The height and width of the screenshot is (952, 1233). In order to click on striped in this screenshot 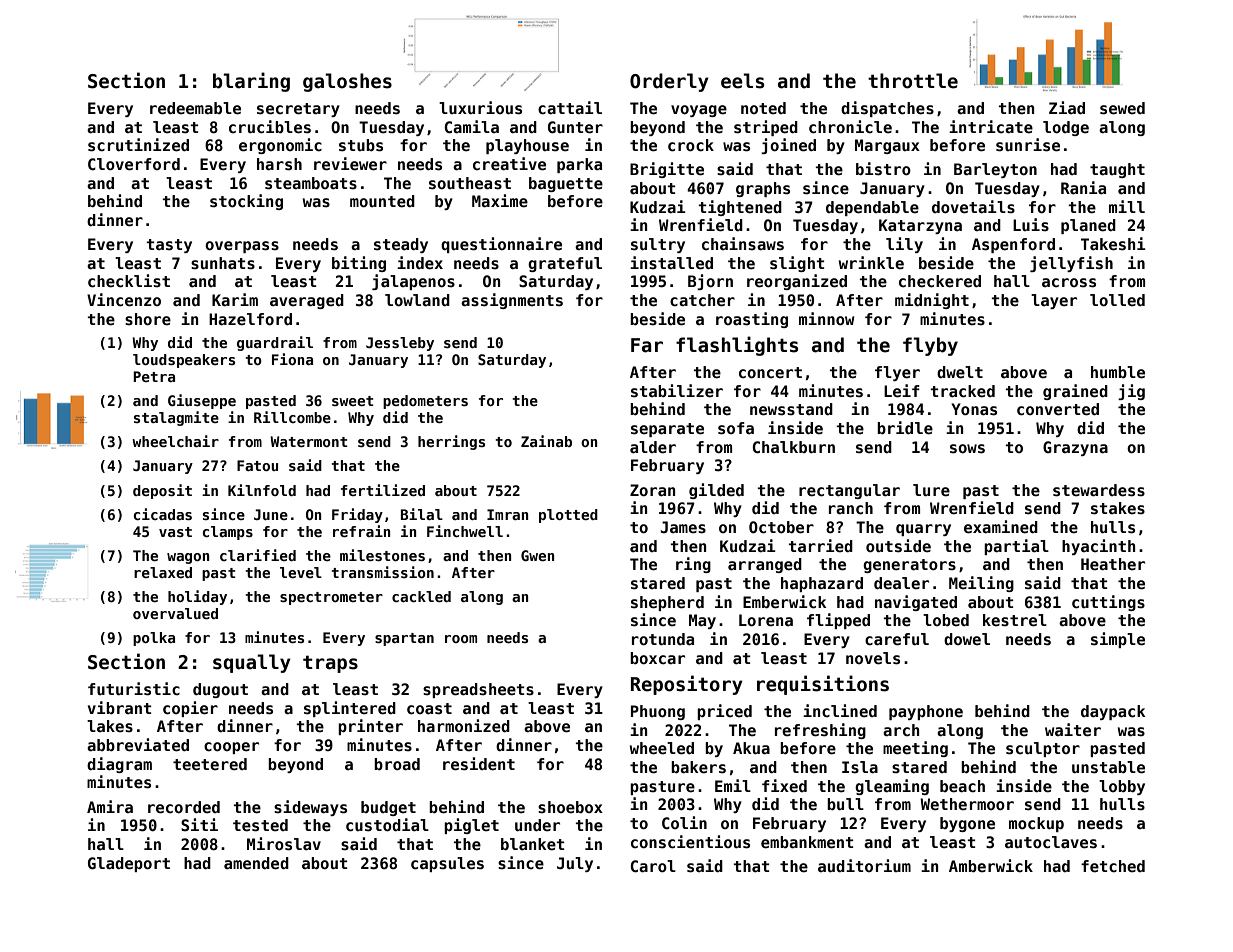, I will do `click(766, 128)`.
